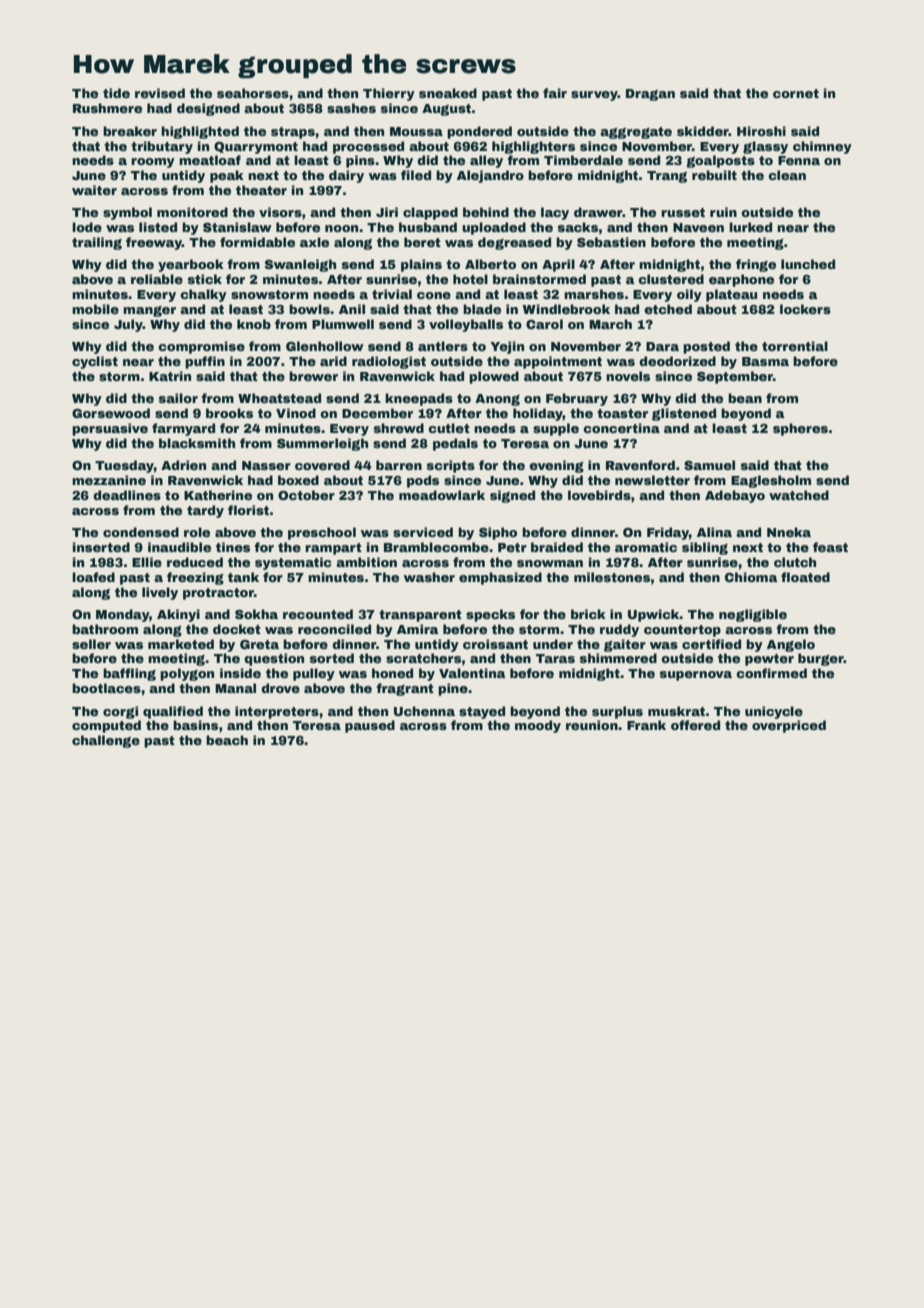 The image size is (924, 1308). Describe the element at coordinates (544, 324) in the page. I see `Carol` at that location.
